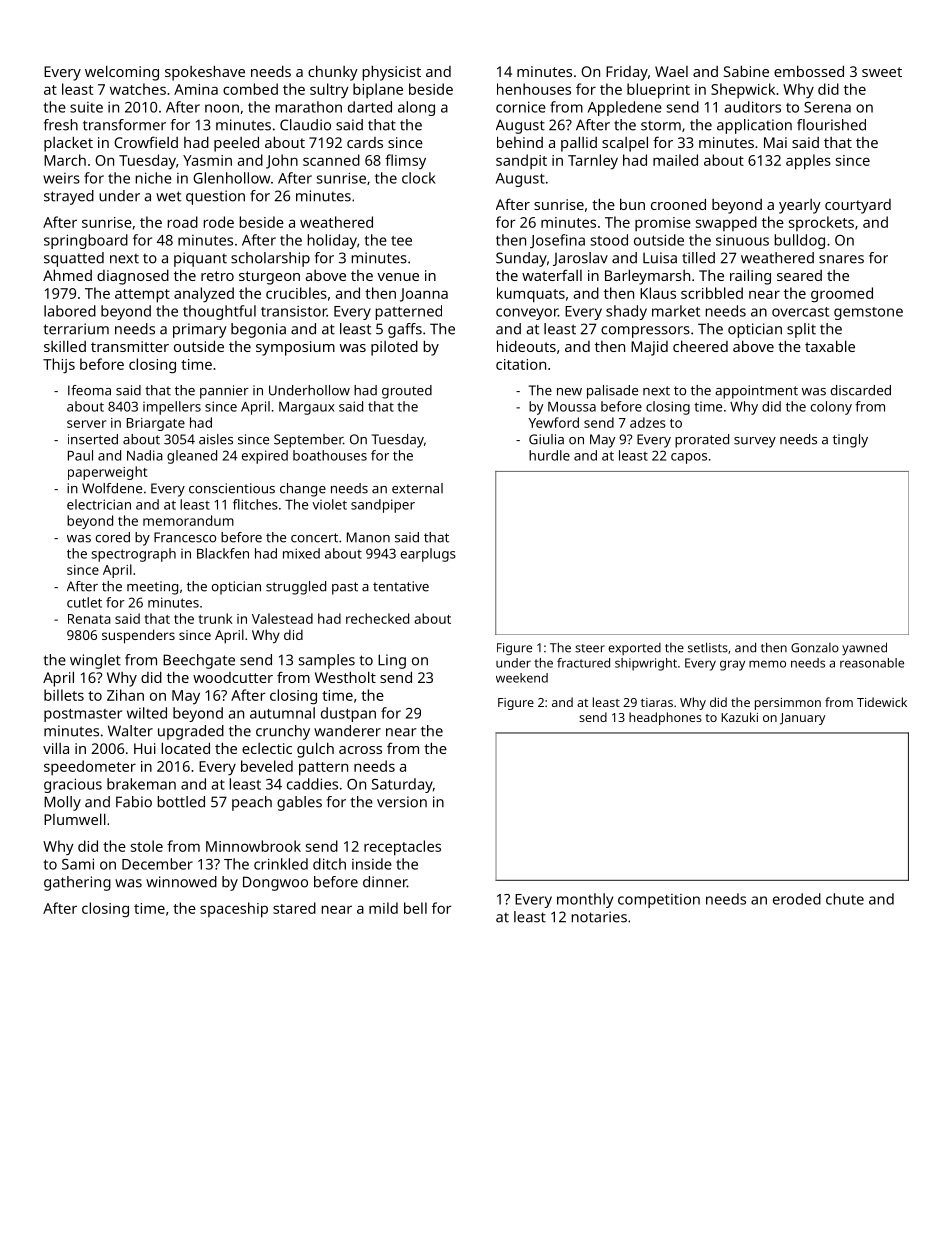 The image size is (952, 1233). What do you see at coordinates (809, 71) in the screenshot?
I see `embossed` at bounding box center [809, 71].
